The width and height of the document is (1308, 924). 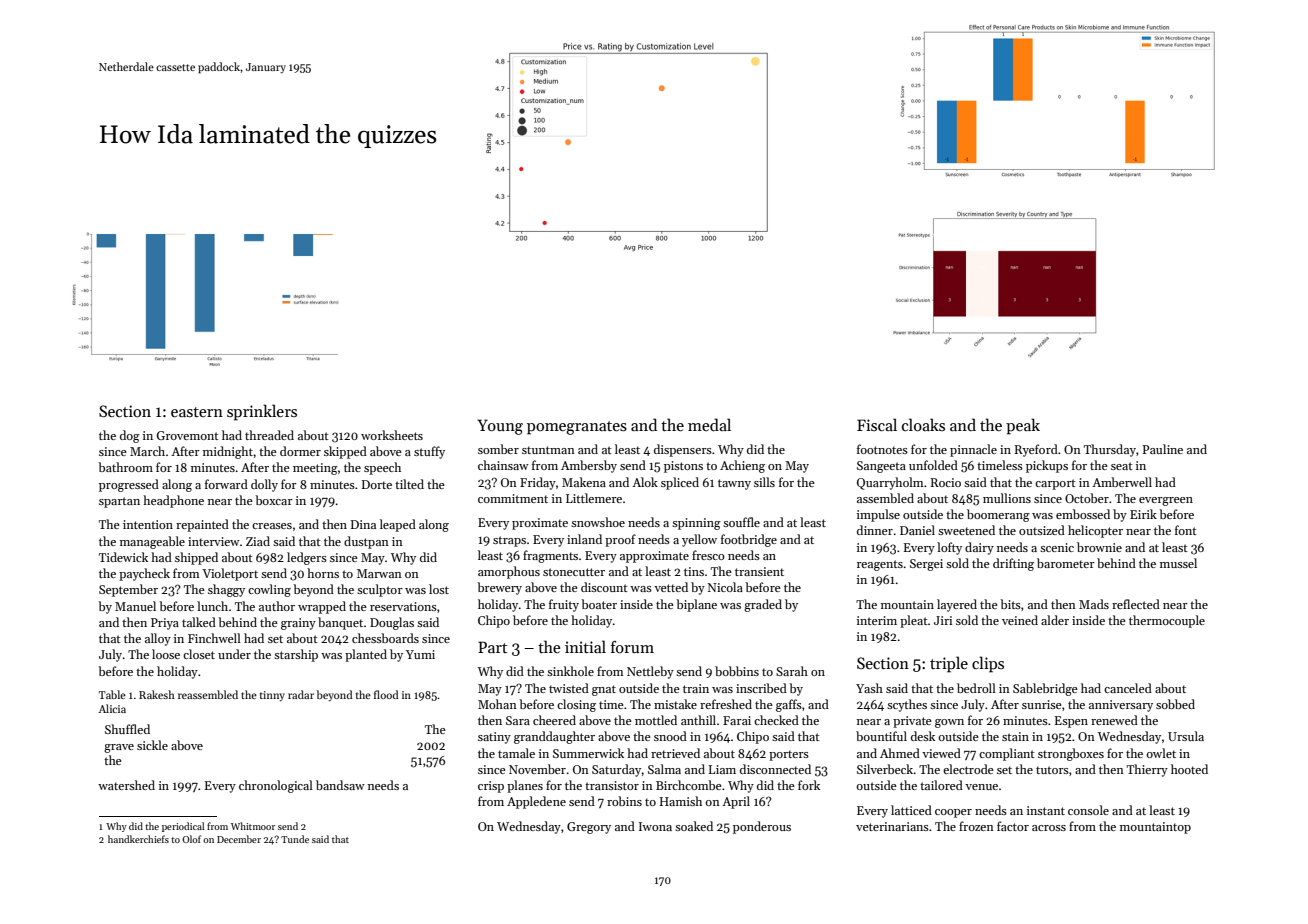 What do you see at coordinates (881, 467) in the document?
I see `Sangeeta` at bounding box center [881, 467].
